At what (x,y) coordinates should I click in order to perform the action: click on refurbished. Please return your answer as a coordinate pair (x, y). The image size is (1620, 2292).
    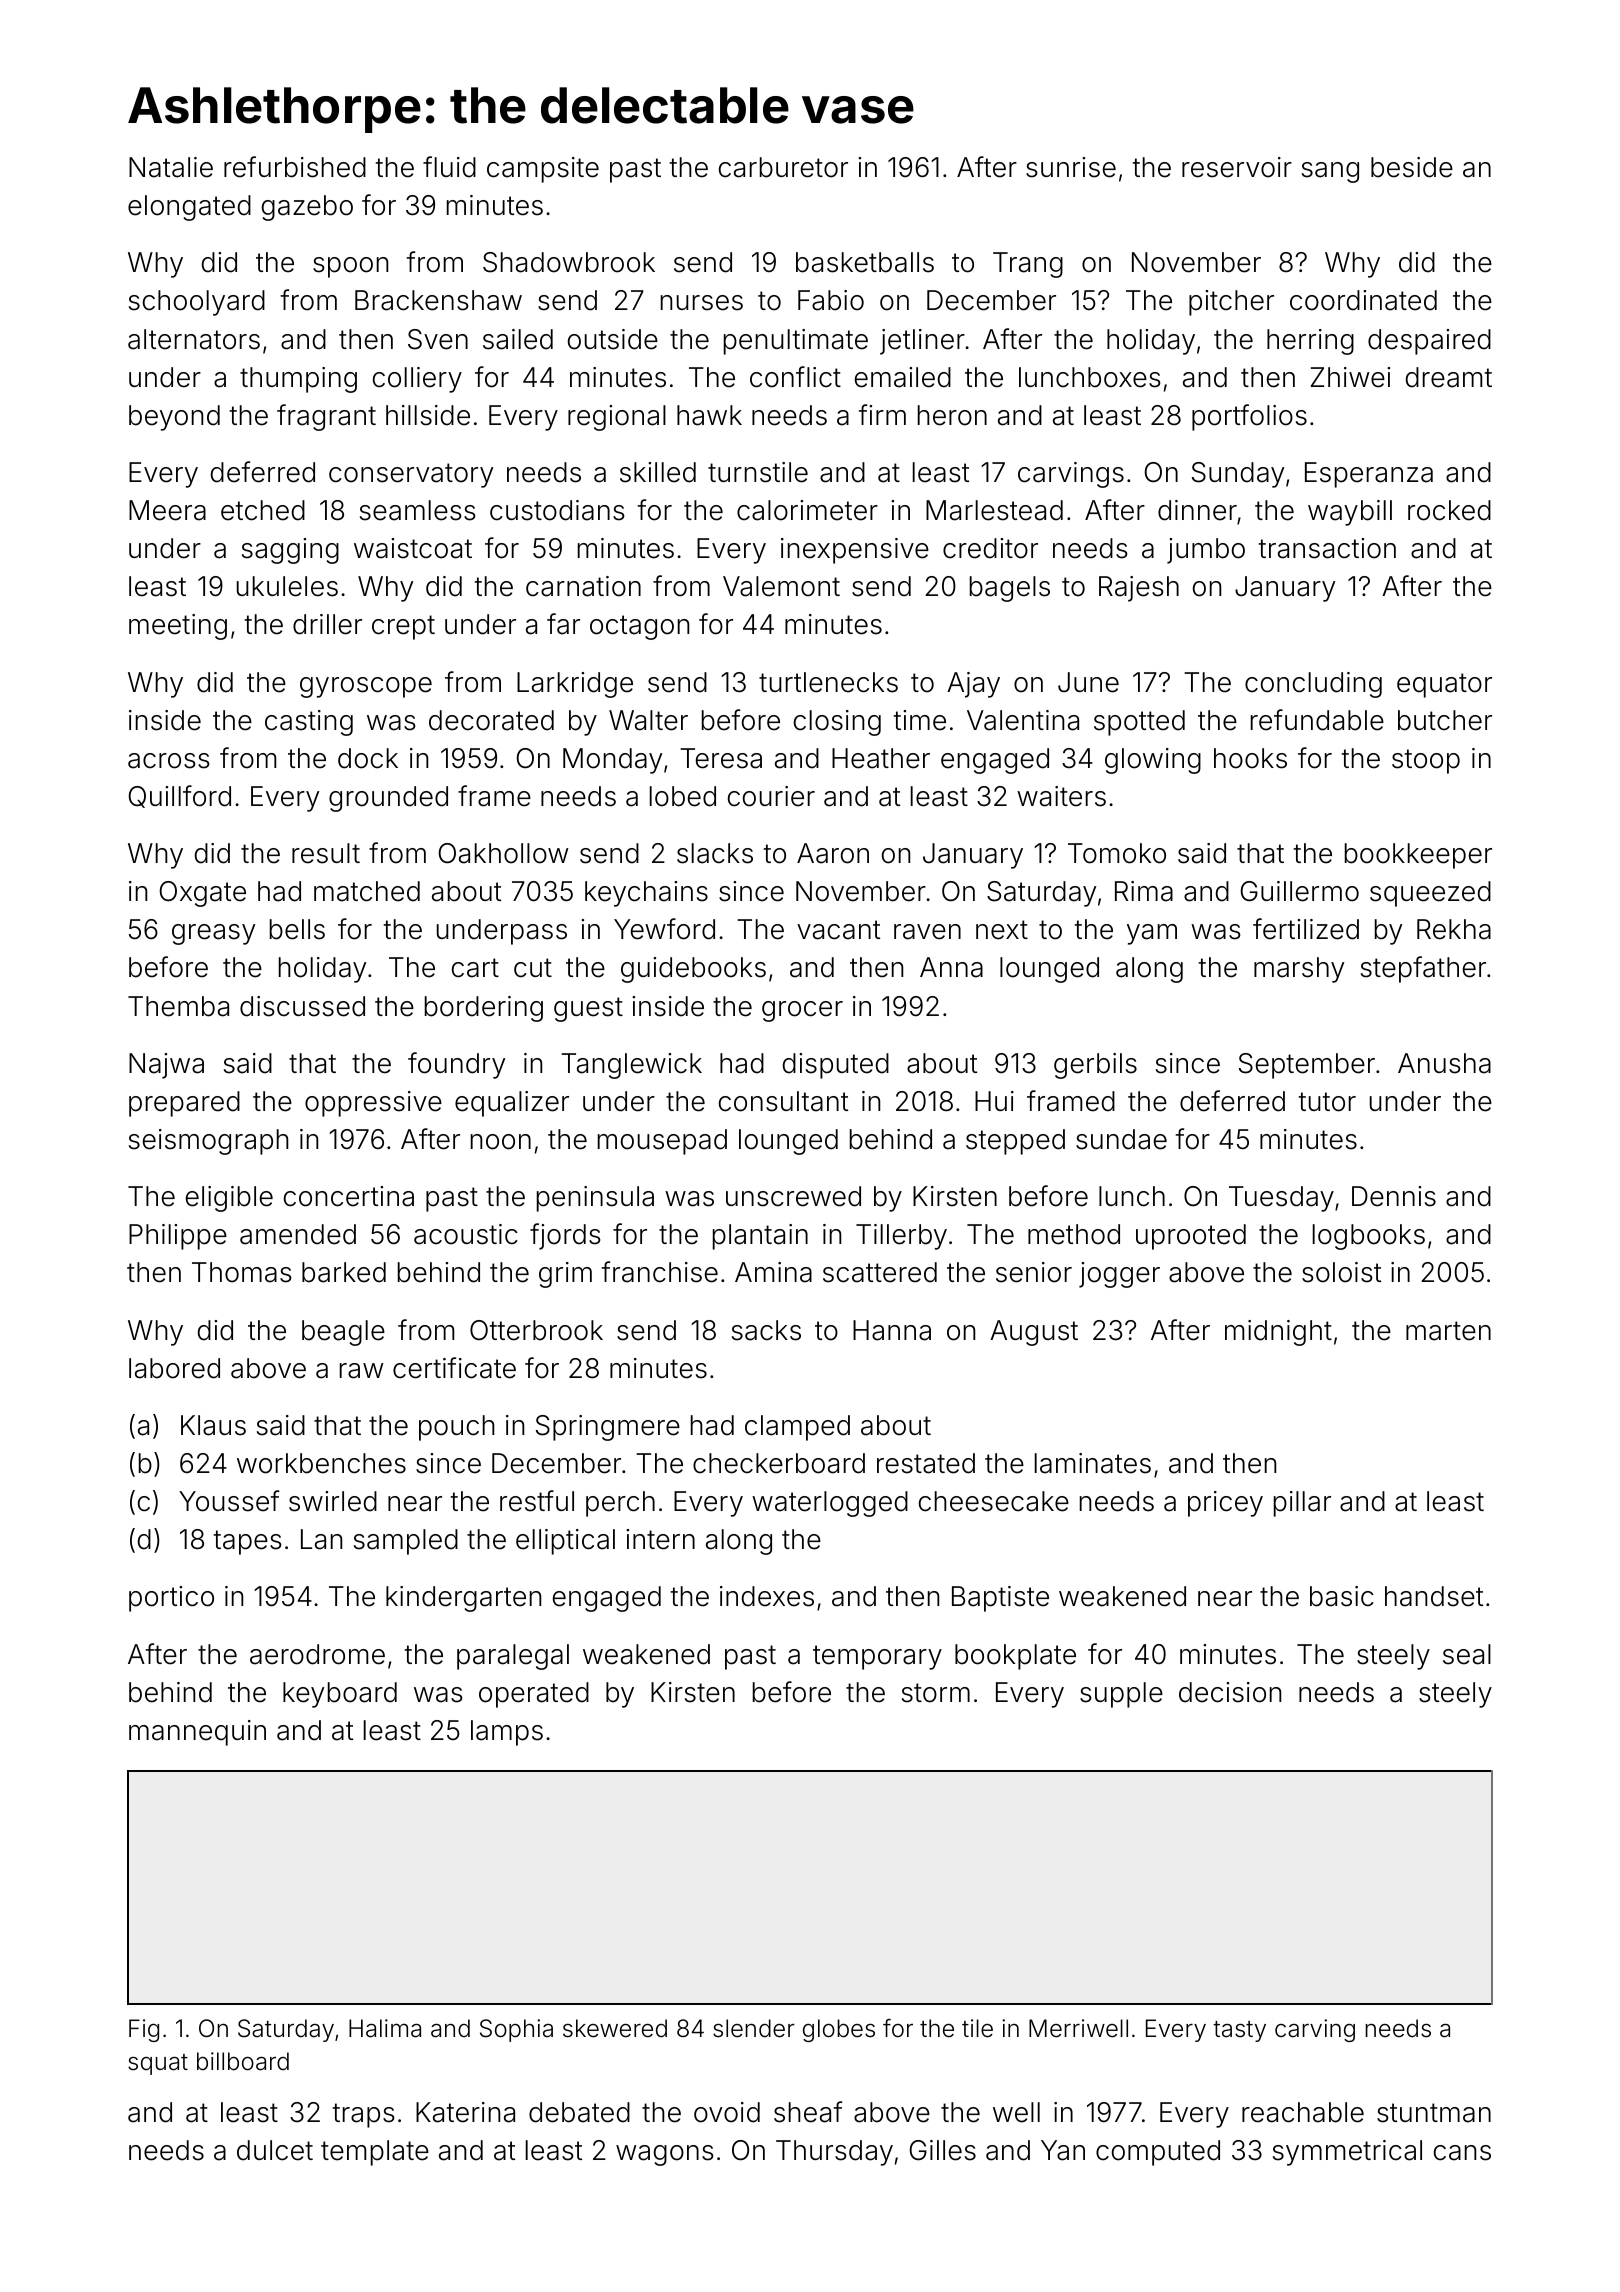
    Looking at the image, I should click on (295, 167).
